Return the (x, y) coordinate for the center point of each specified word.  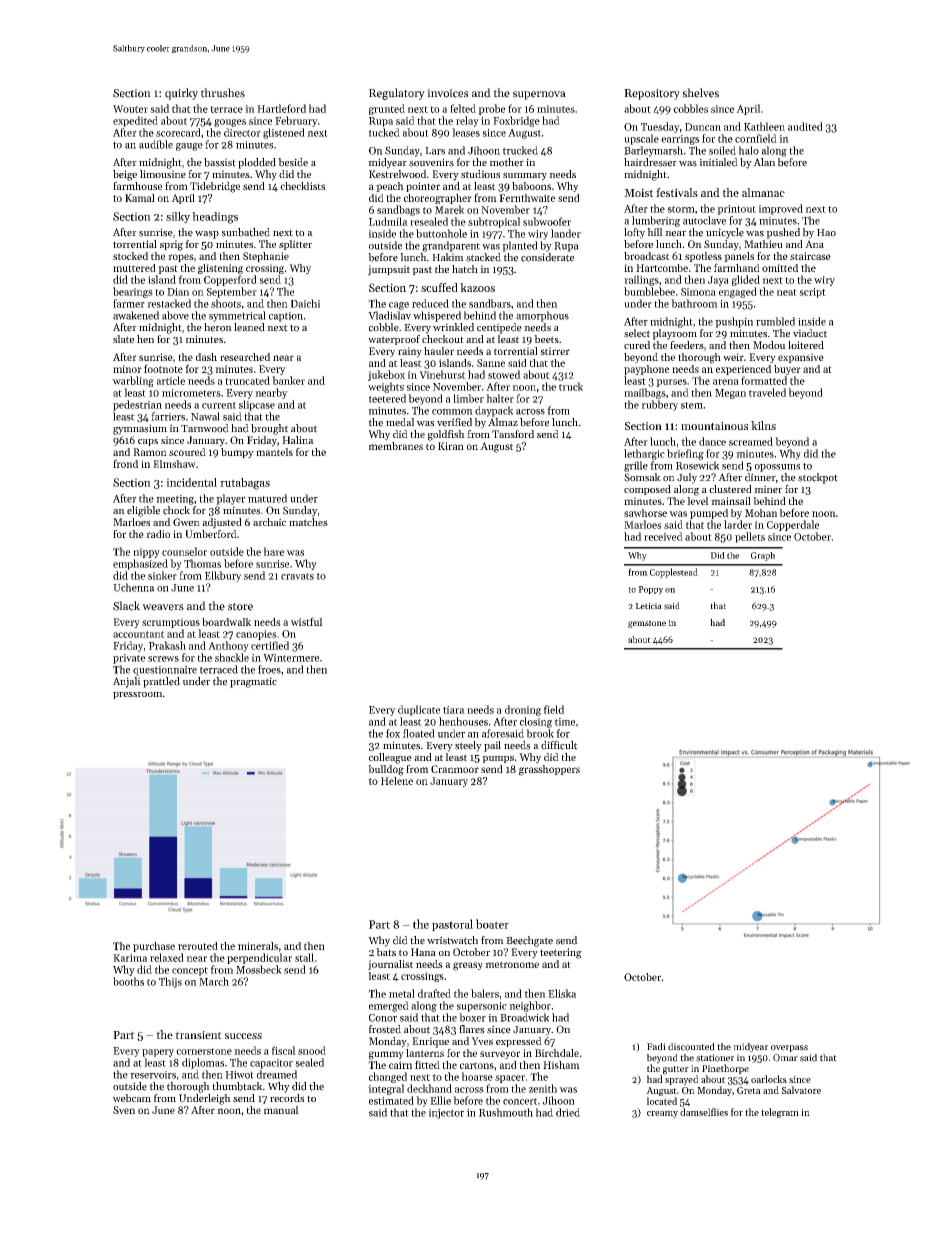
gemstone (647, 624)
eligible (143, 511)
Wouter (130, 109)
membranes (396, 446)
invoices (447, 93)
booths (128, 981)
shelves (701, 93)
